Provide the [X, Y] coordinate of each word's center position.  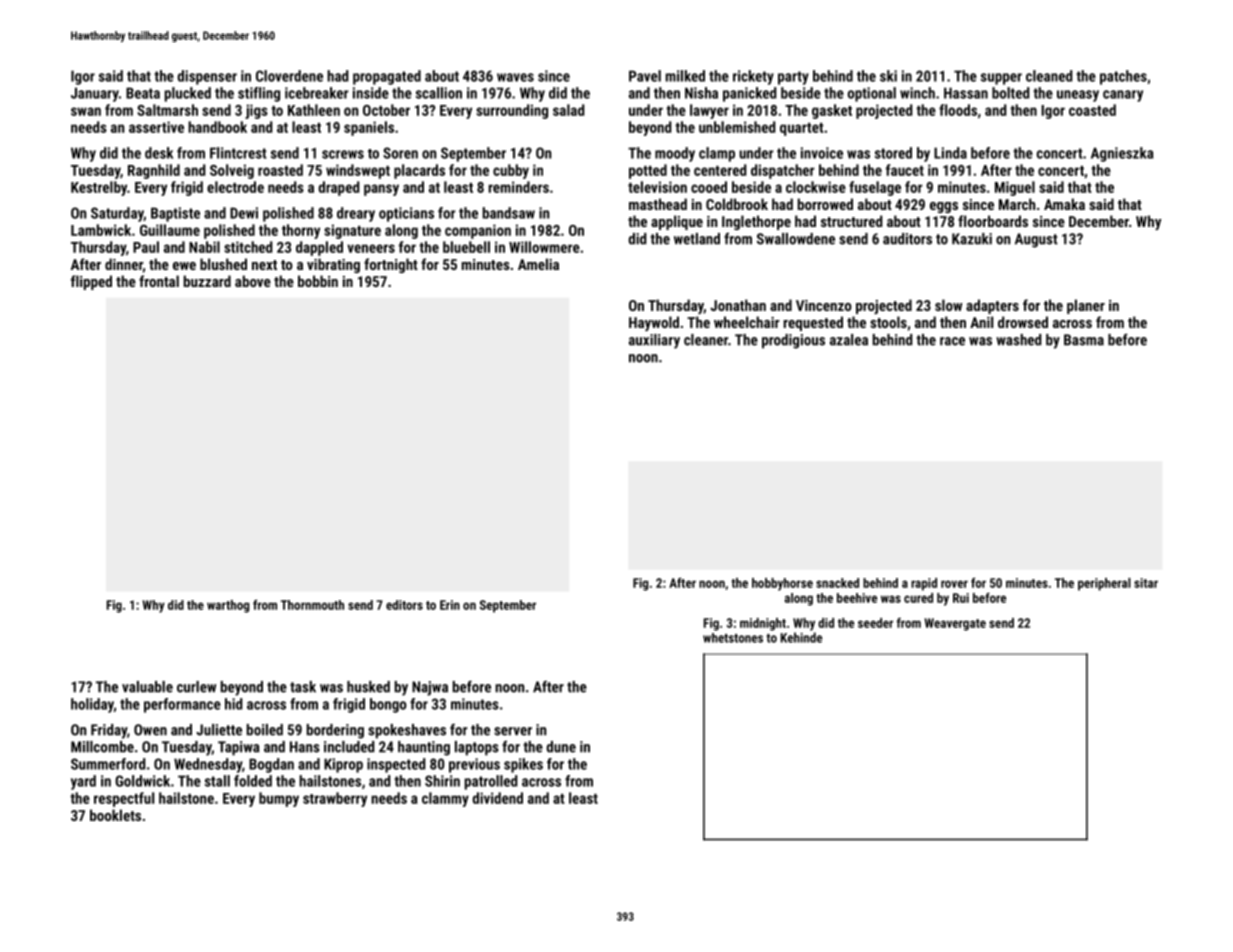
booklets [115, 815]
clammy [445, 799]
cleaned [1049, 76]
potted [648, 171]
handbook [217, 127]
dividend [498, 798]
